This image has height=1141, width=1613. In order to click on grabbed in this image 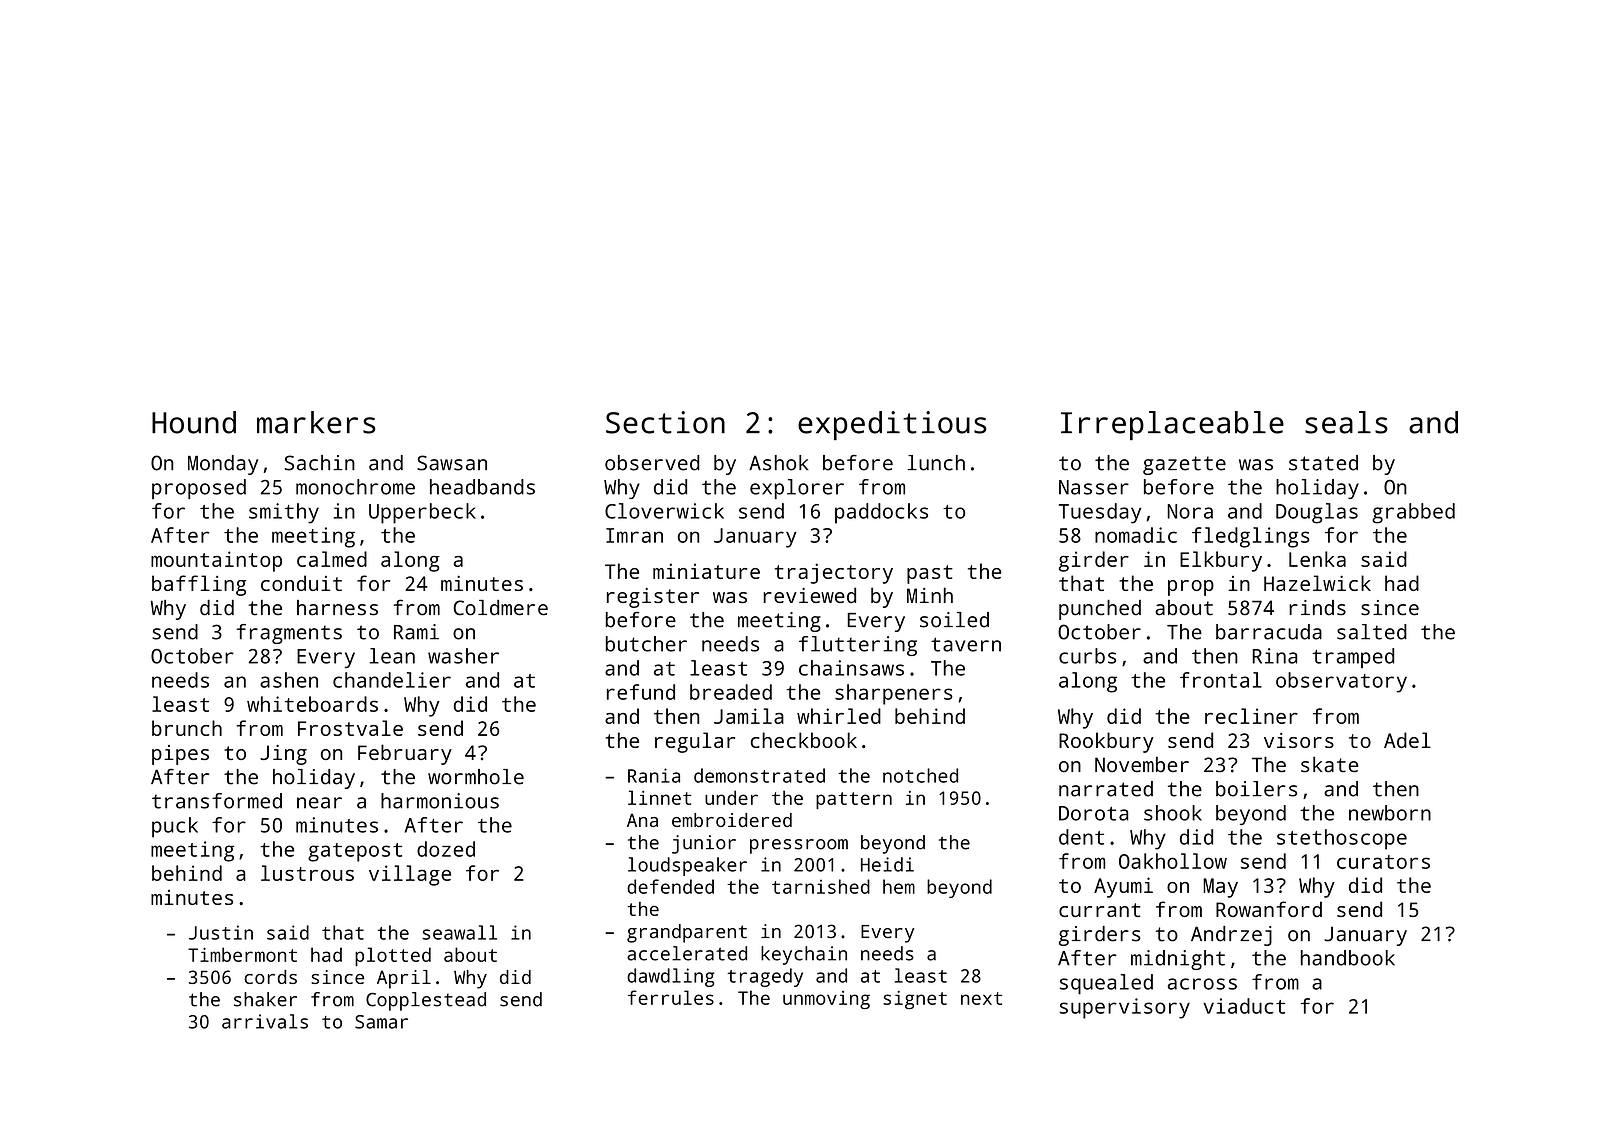, I will do `click(1413, 513)`.
